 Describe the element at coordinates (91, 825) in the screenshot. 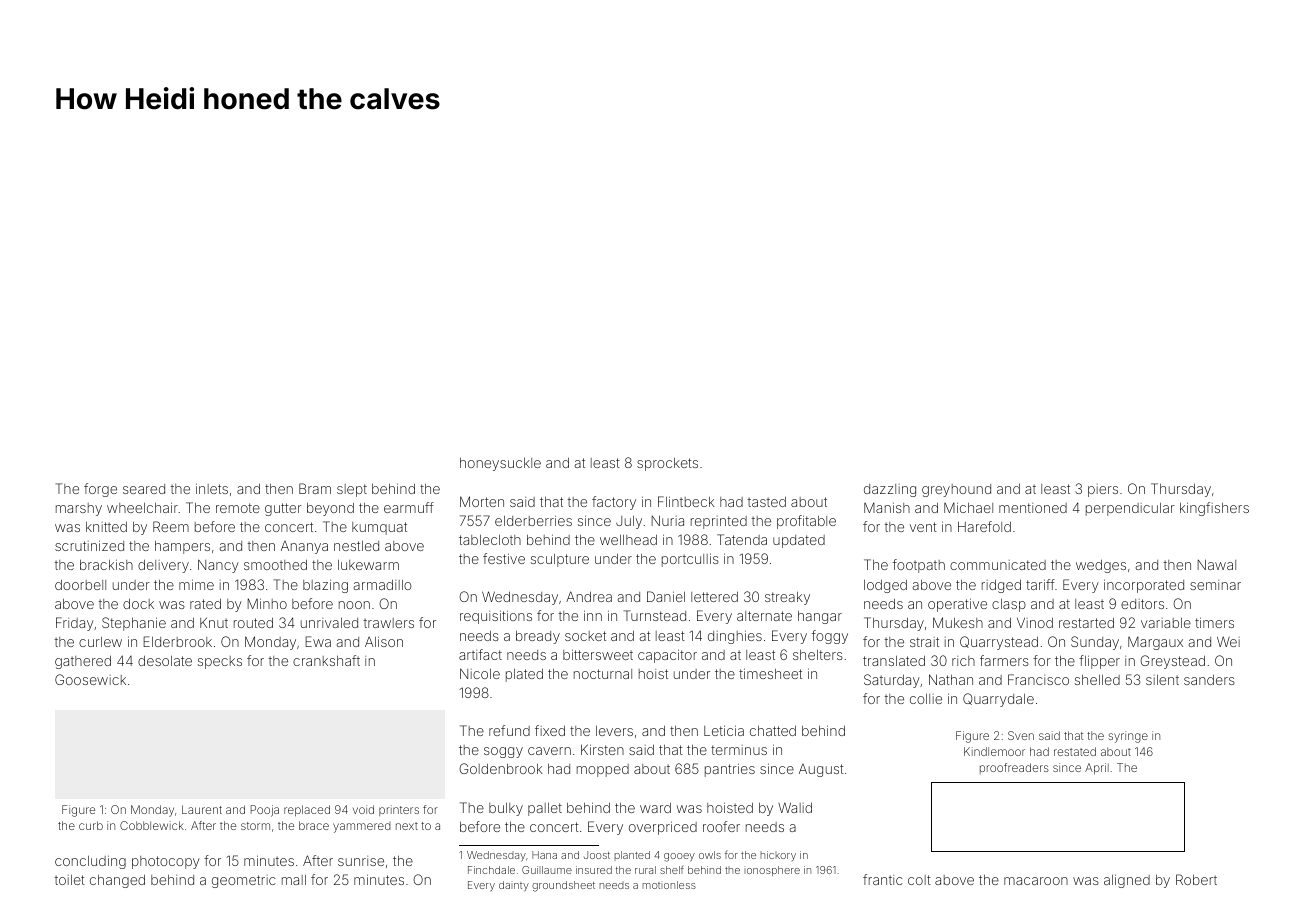

I see `curb` at that location.
